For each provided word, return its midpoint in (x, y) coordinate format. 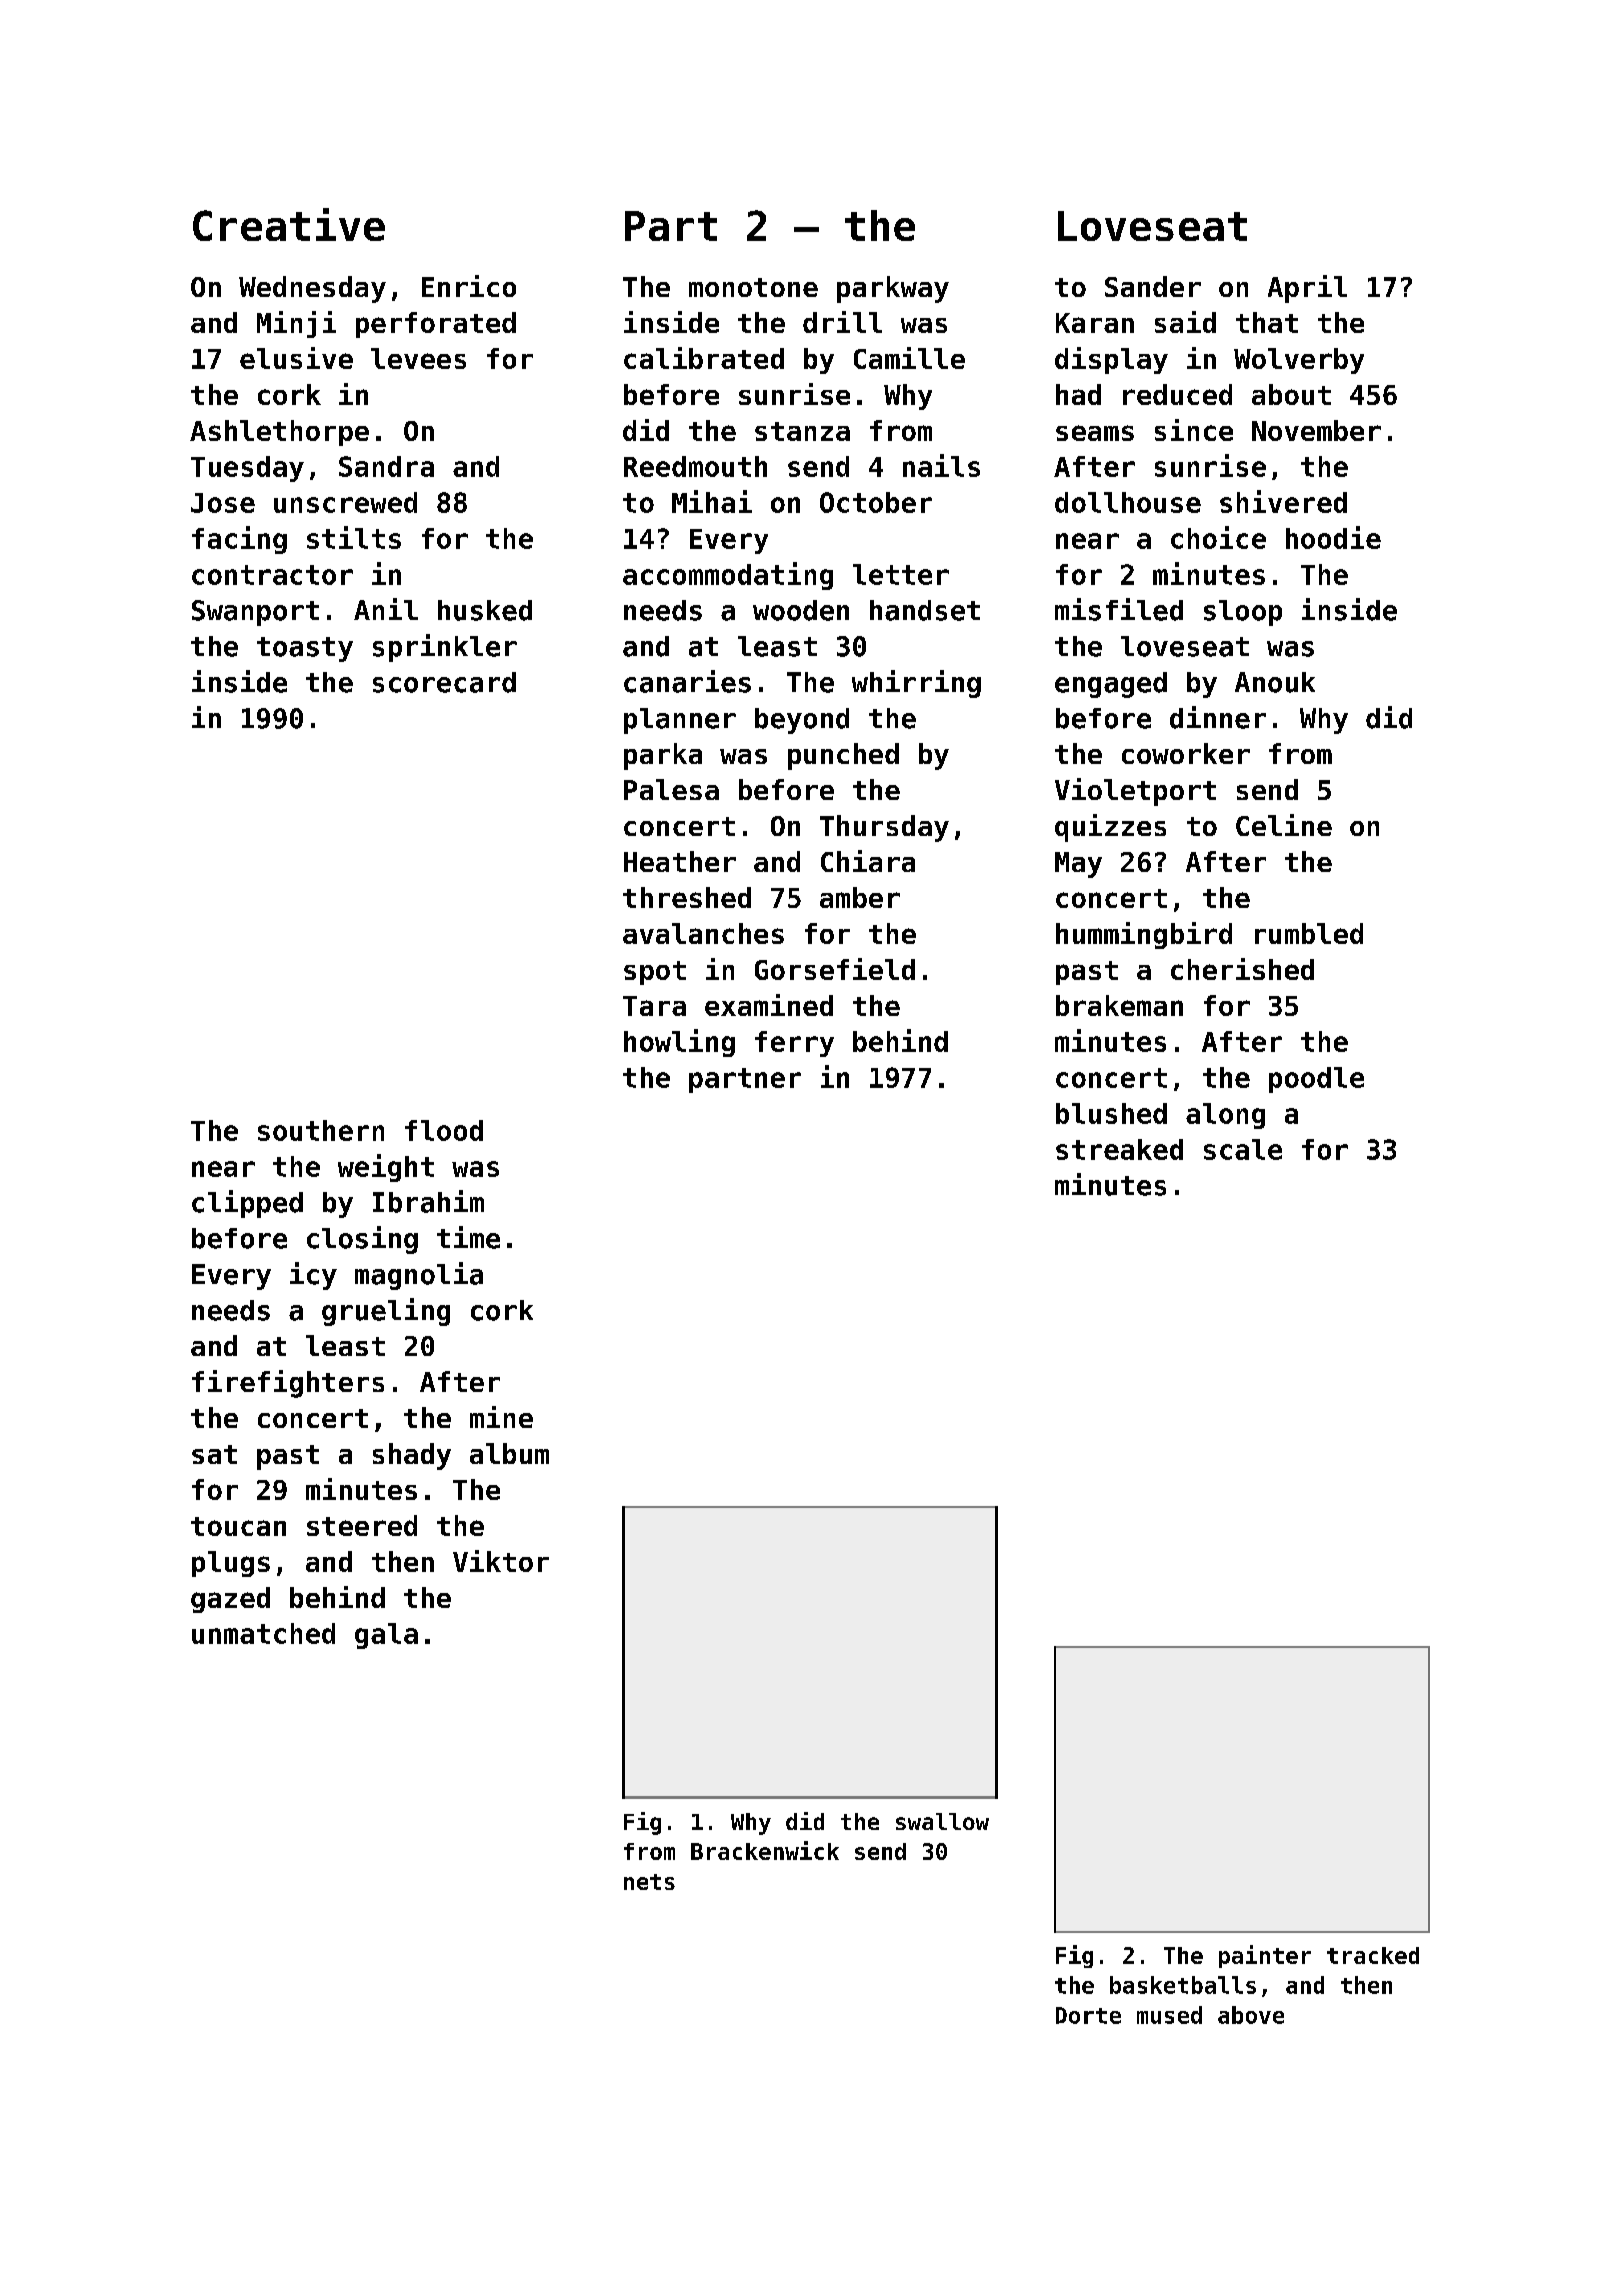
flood (444, 1130)
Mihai (712, 501)
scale (1243, 1149)
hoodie (1333, 537)
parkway (893, 289)
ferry (794, 1044)
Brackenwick (765, 1850)
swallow (942, 1821)
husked (485, 610)
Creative (289, 224)
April (1307, 289)
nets (649, 1882)
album (509, 1453)
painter (1265, 1956)
